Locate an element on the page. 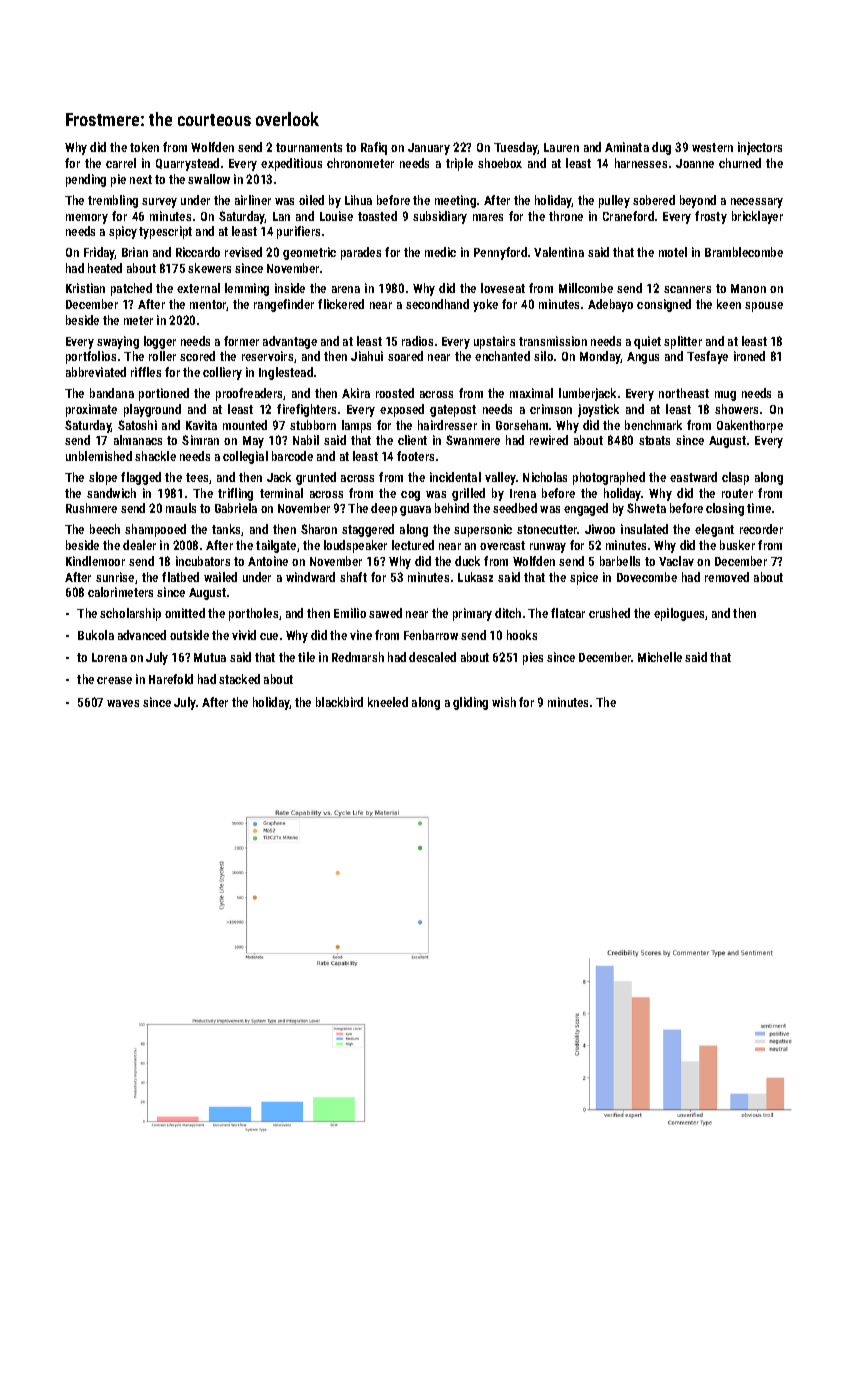  memory is located at coordinates (87, 219).
